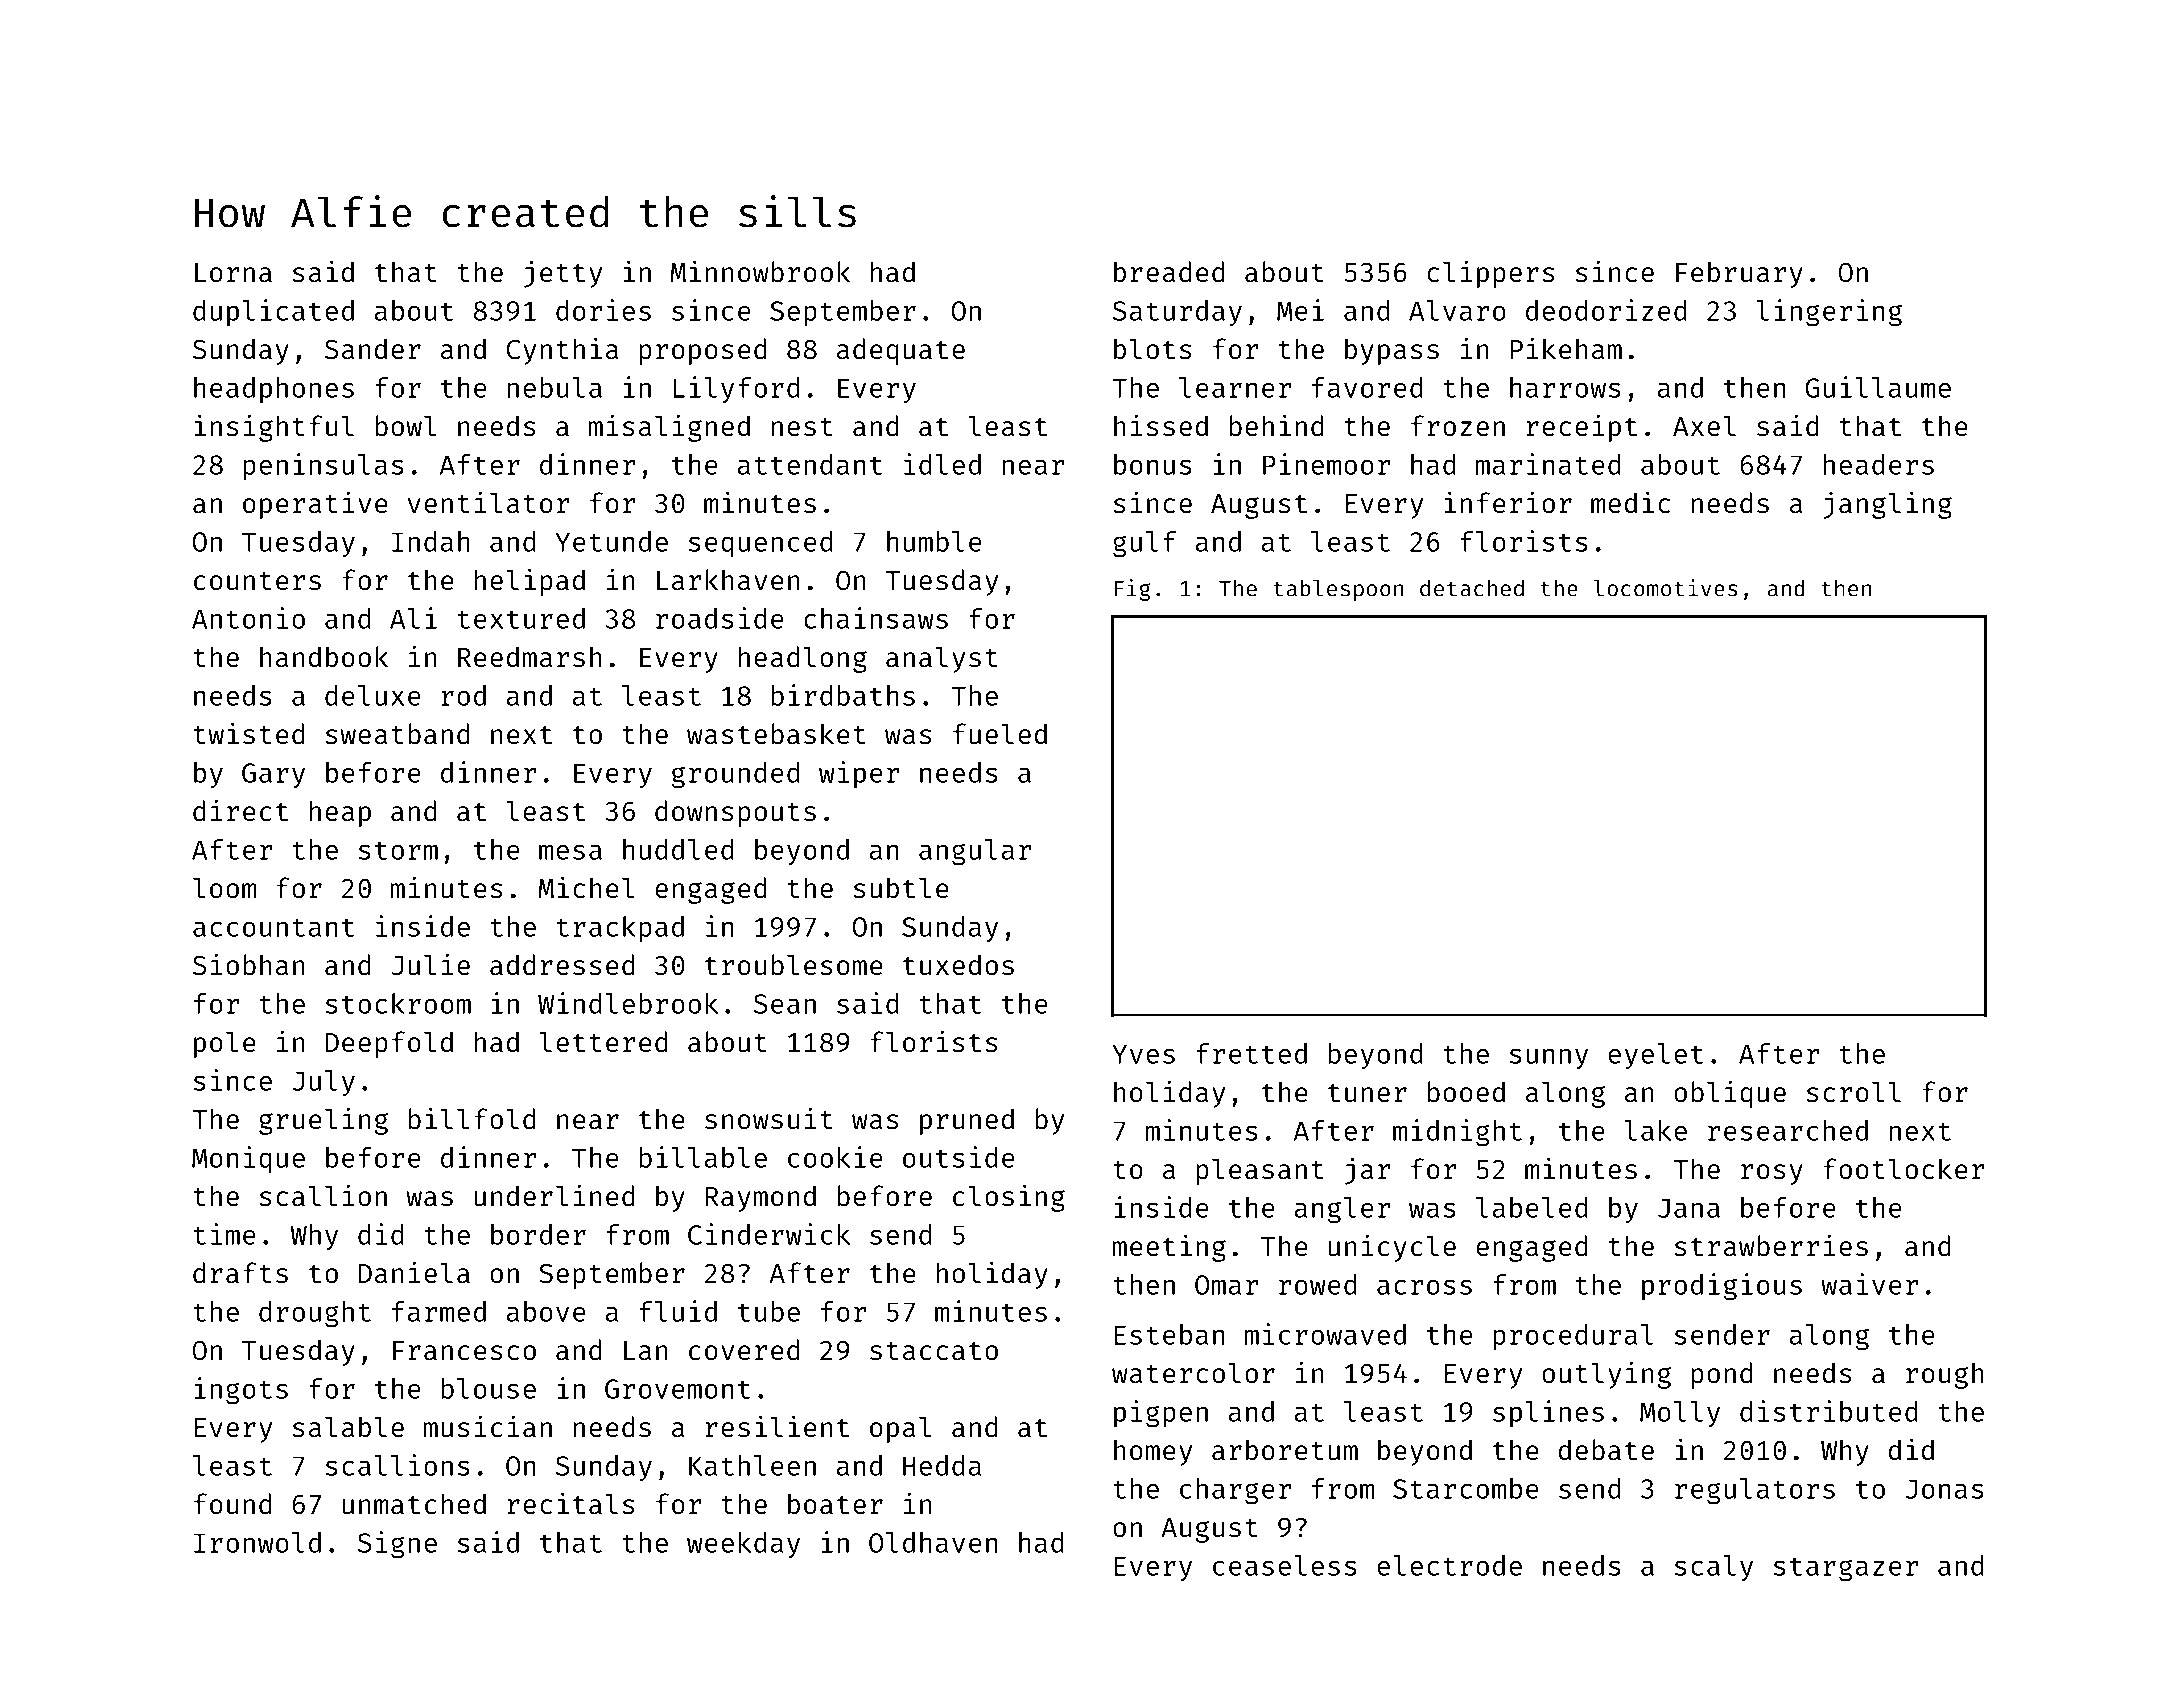  Describe the element at coordinates (1285, 1565) in the screenshot. I see `ceaseless` at that location.
